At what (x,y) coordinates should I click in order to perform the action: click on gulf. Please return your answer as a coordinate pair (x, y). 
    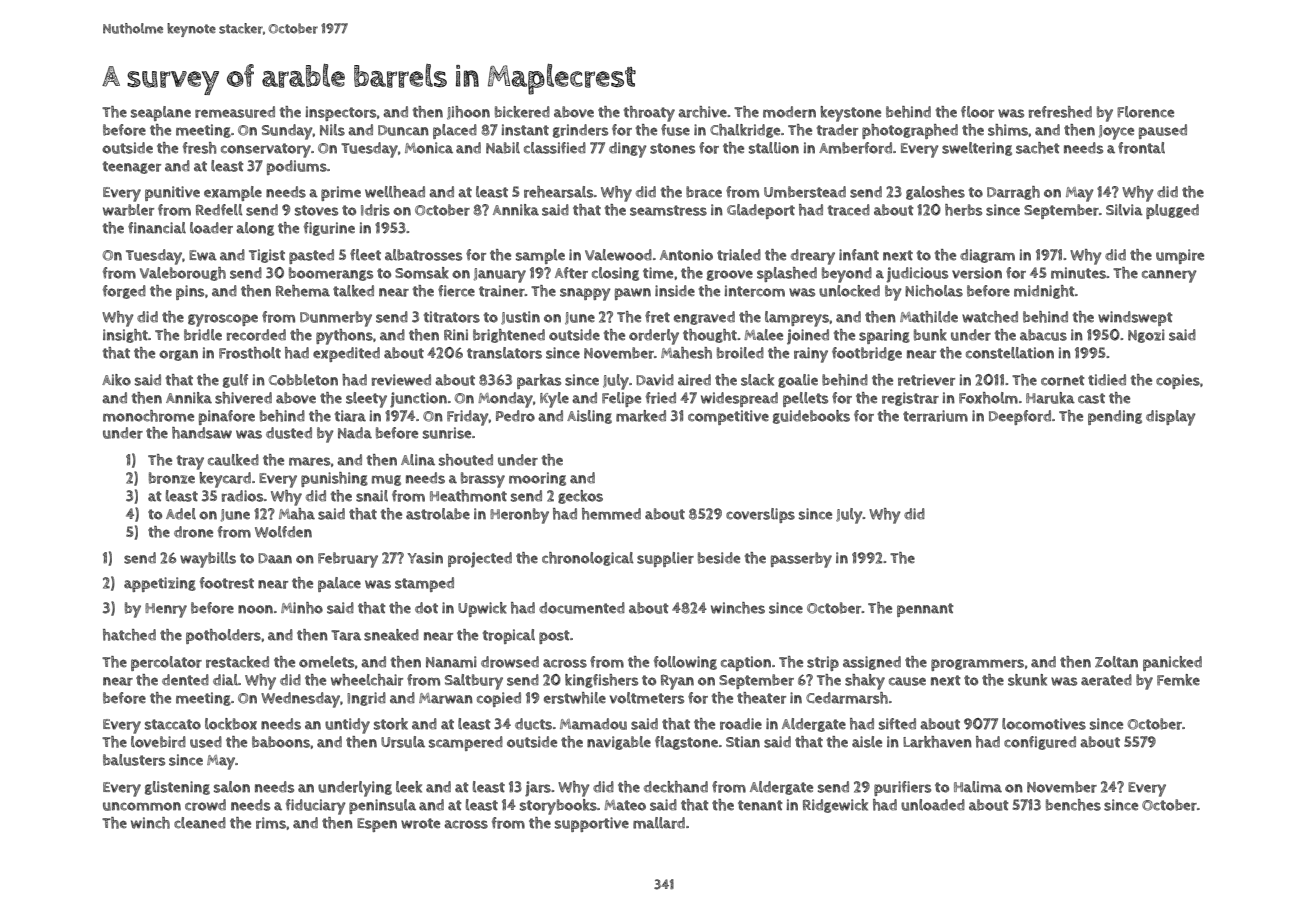
    Looking at the image, I should click on (235, 381).
